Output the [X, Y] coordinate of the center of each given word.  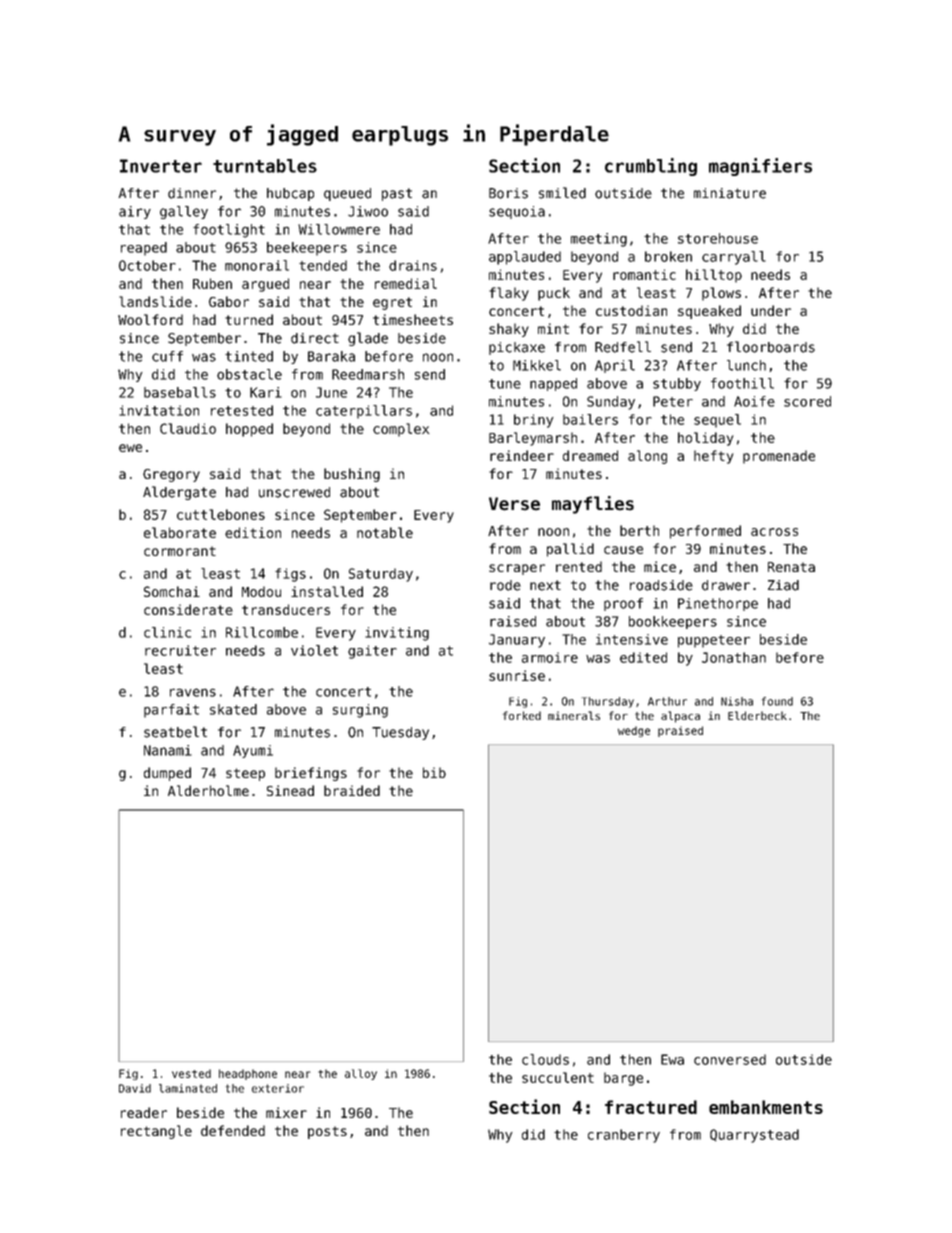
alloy [361, 1074]
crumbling [651, 167]
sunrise [517, 675]
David [135, 1088]
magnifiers [760, 167]
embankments [766, 1107]
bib [434, 772]
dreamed [590, 455]
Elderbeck [757, 715]
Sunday [611, 403]
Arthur [667, 701]
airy [135, 212]
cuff [167, 356]
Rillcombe [262, 632]
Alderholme [208, 790]
